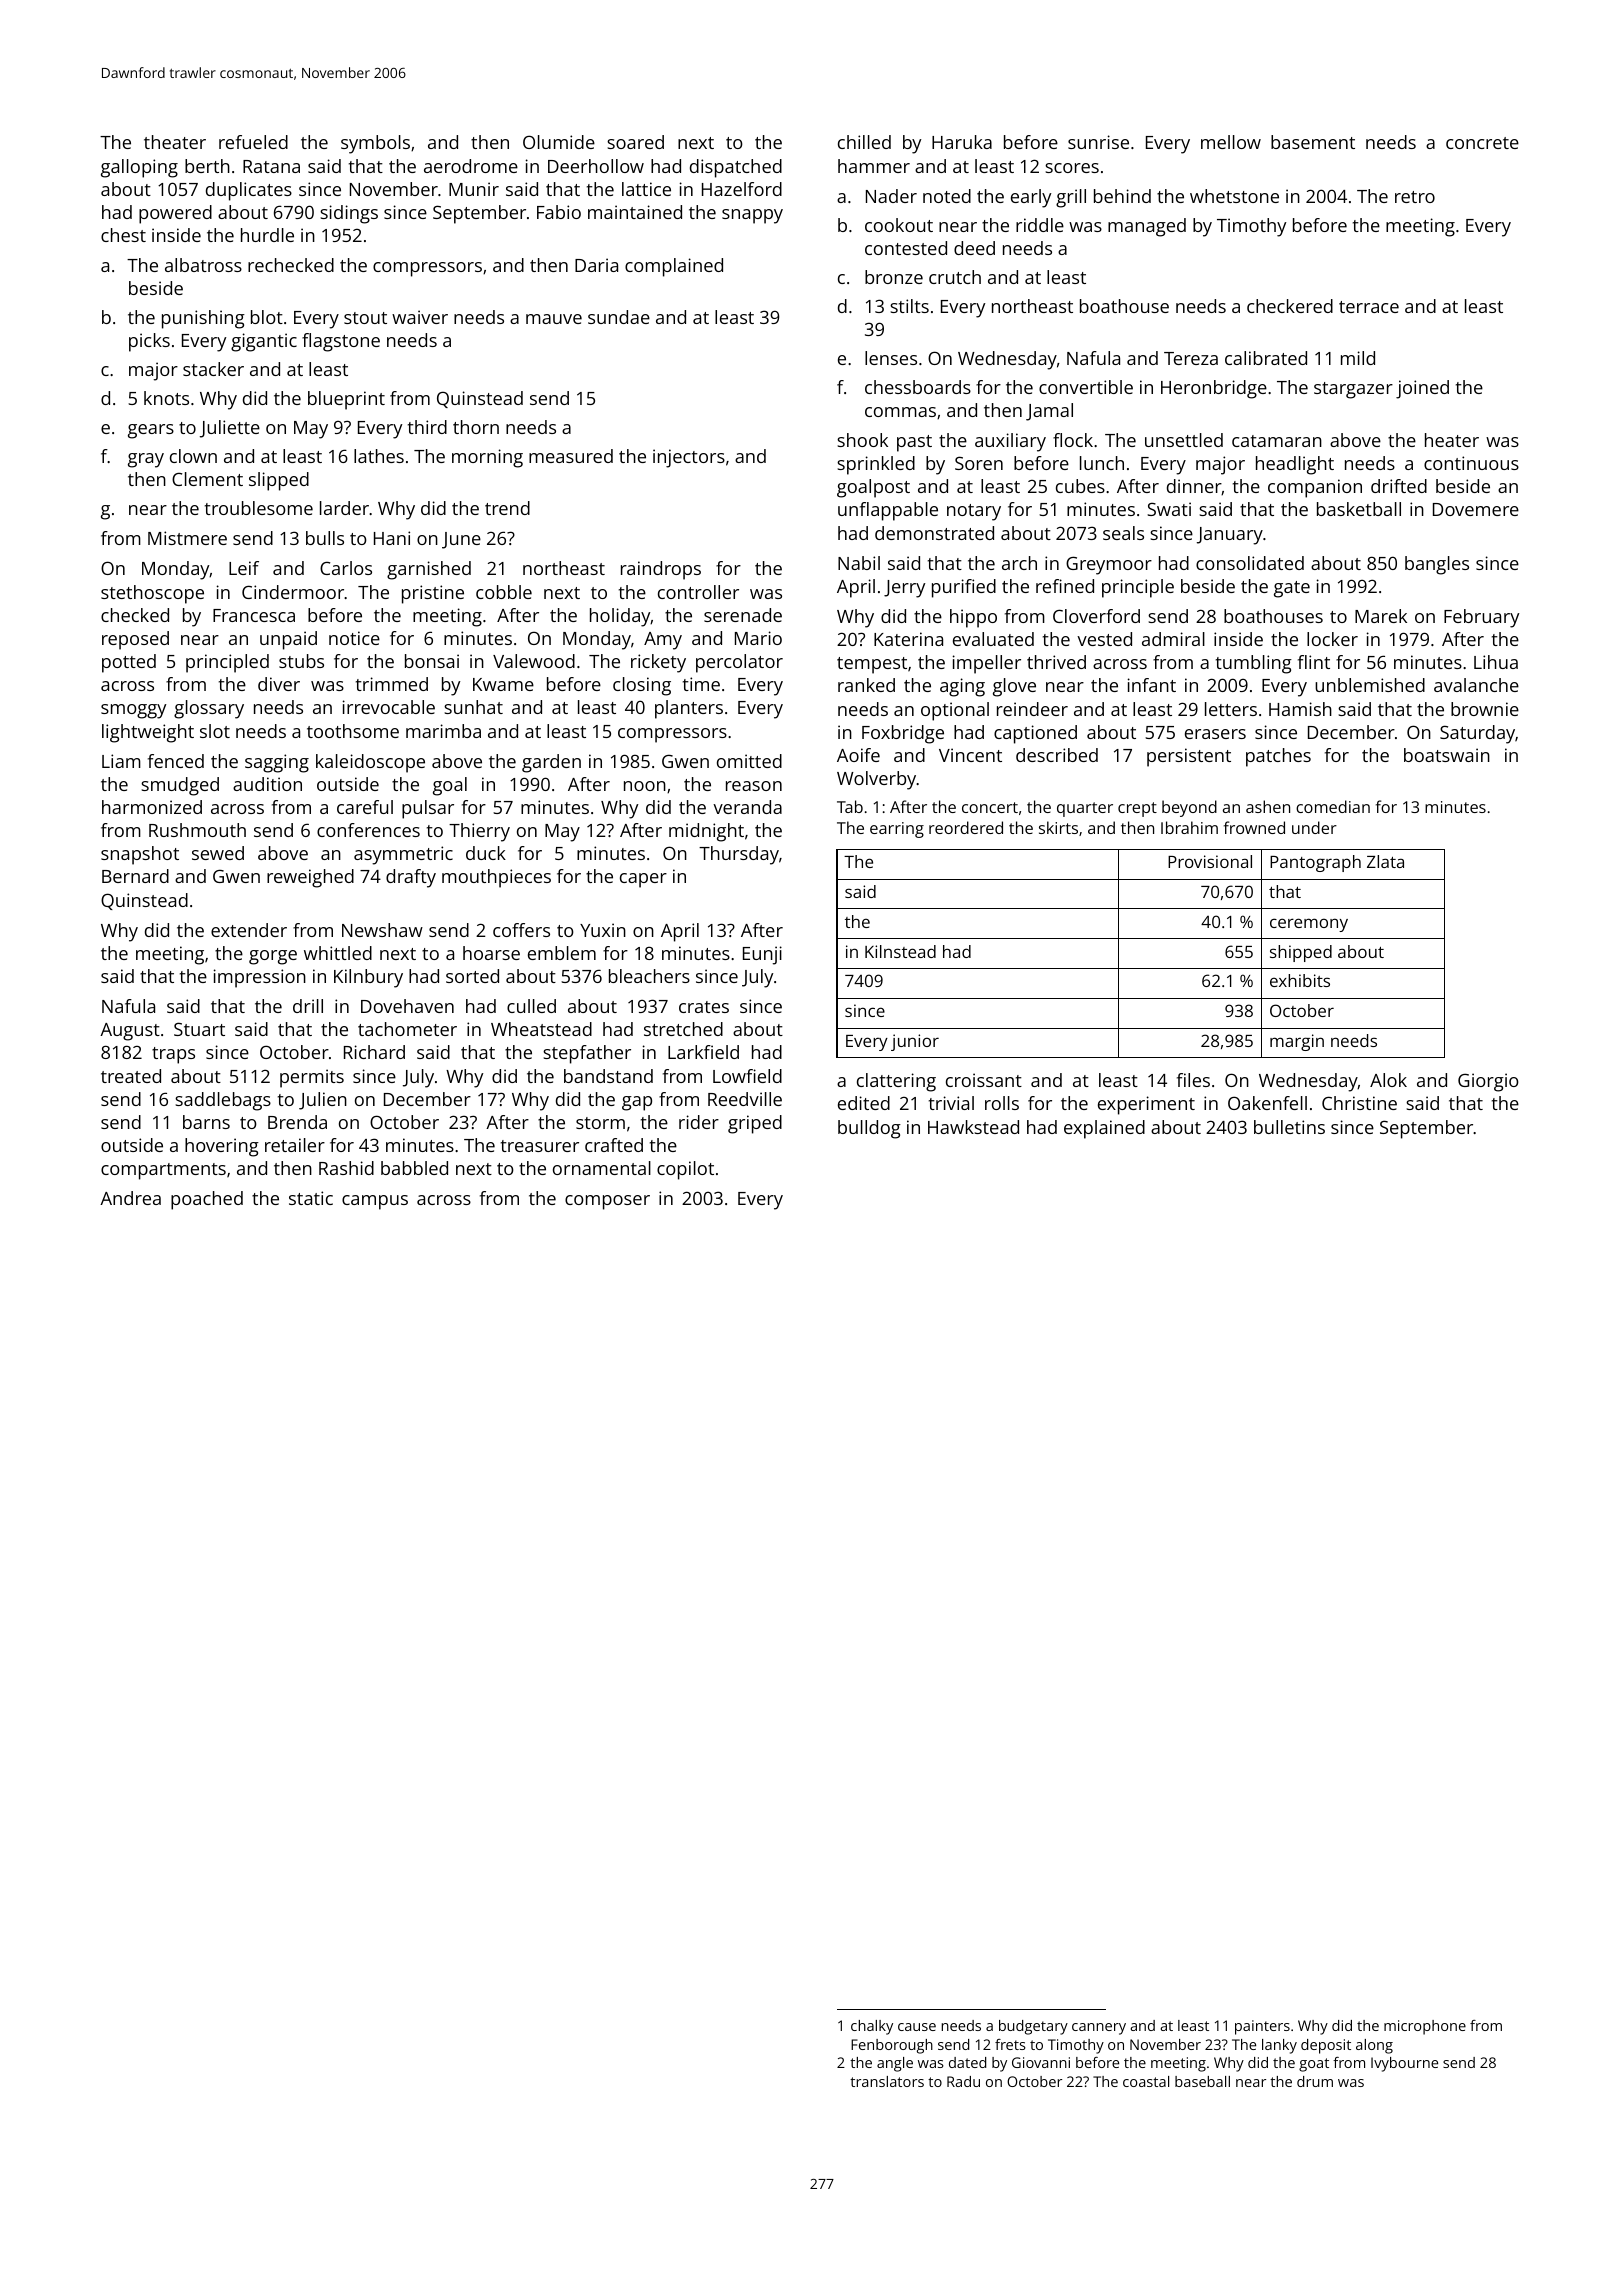 The width and height of the screenshot is (1620, 2292). Describe the element at coordinates (951, 1103) in the screenshot. I see `trivial` at that location.
